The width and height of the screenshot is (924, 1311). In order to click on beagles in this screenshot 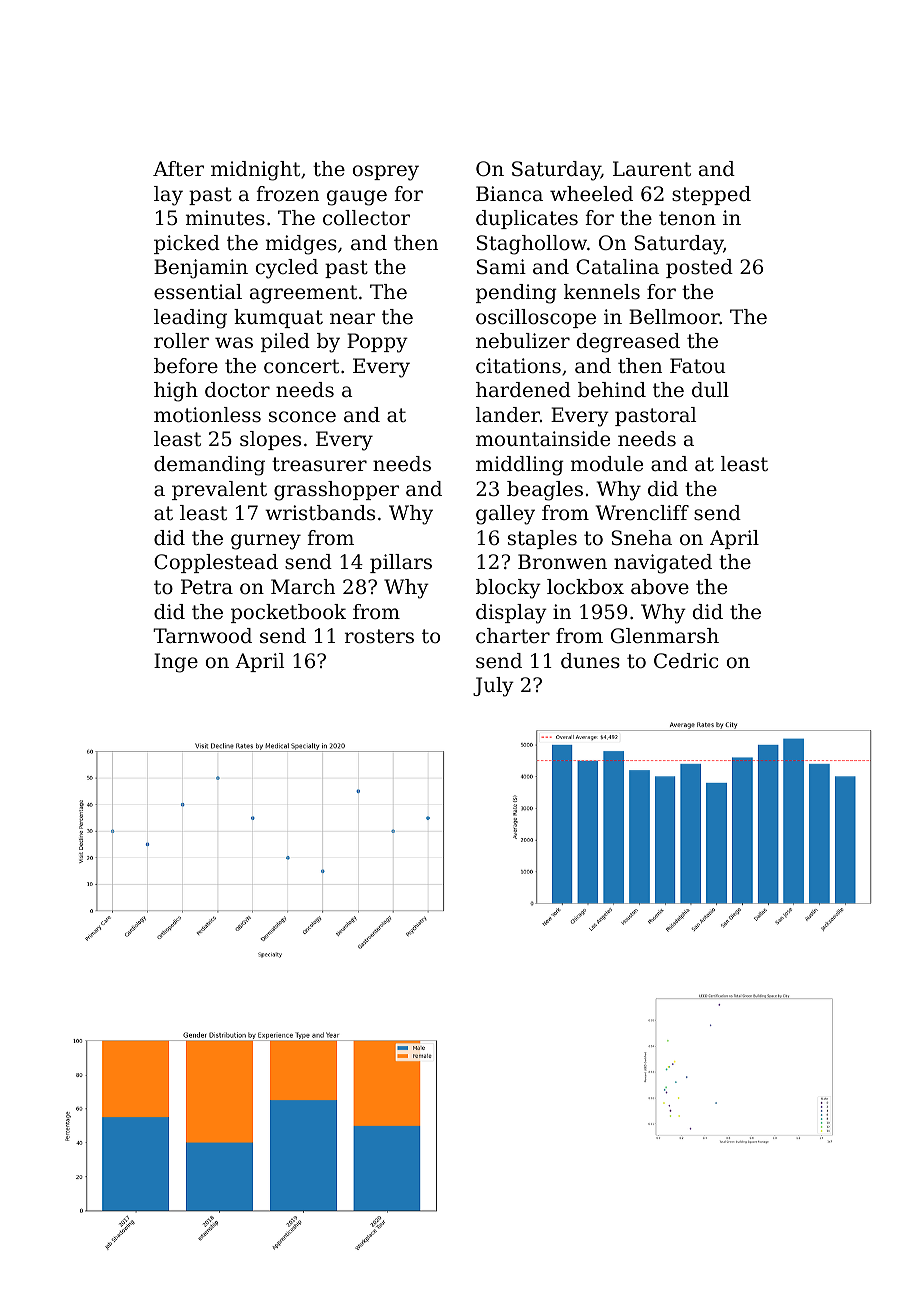, I will do `click(545, 491)`.
